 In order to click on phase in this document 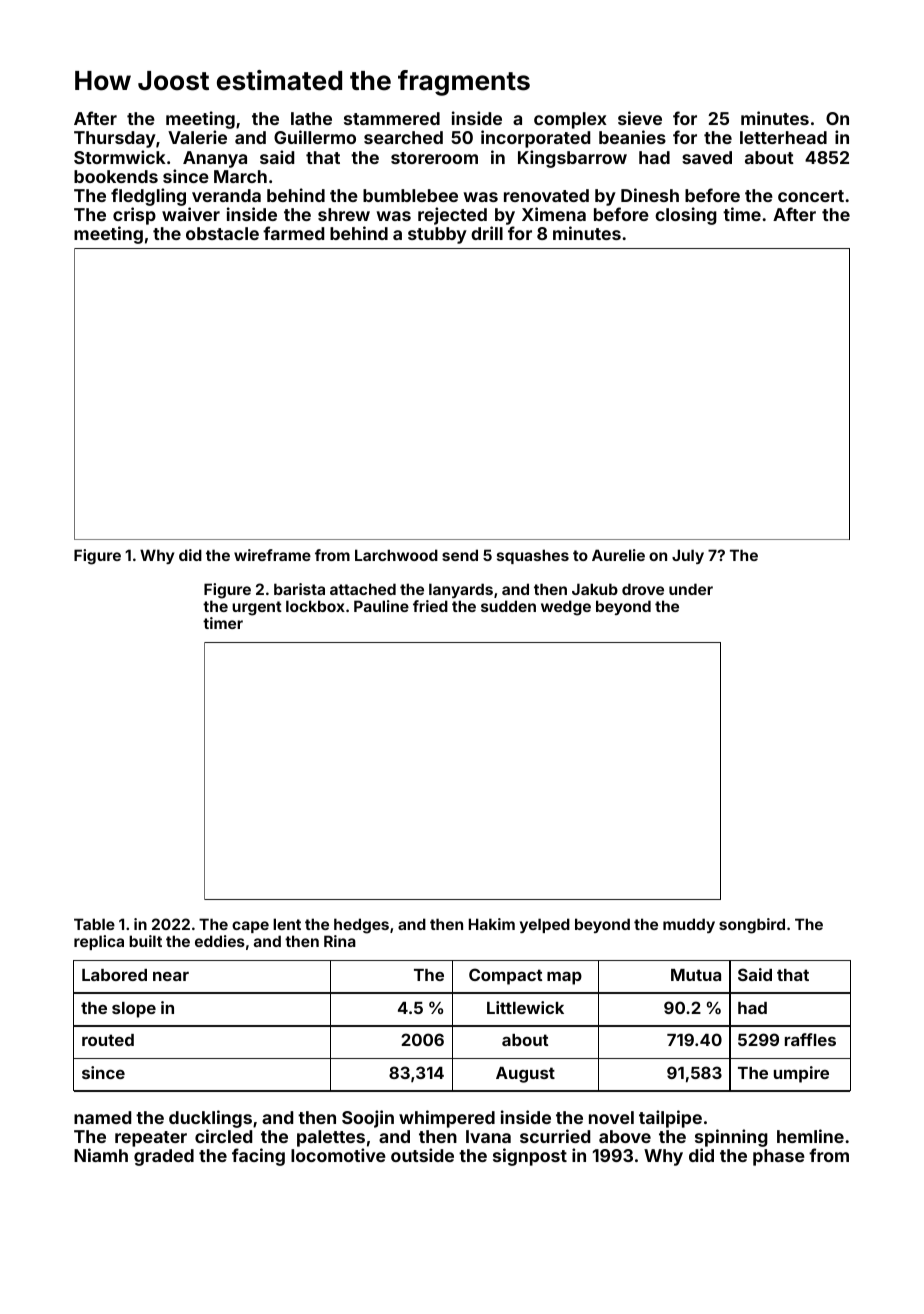, I will do `click(779, 1157)`.
